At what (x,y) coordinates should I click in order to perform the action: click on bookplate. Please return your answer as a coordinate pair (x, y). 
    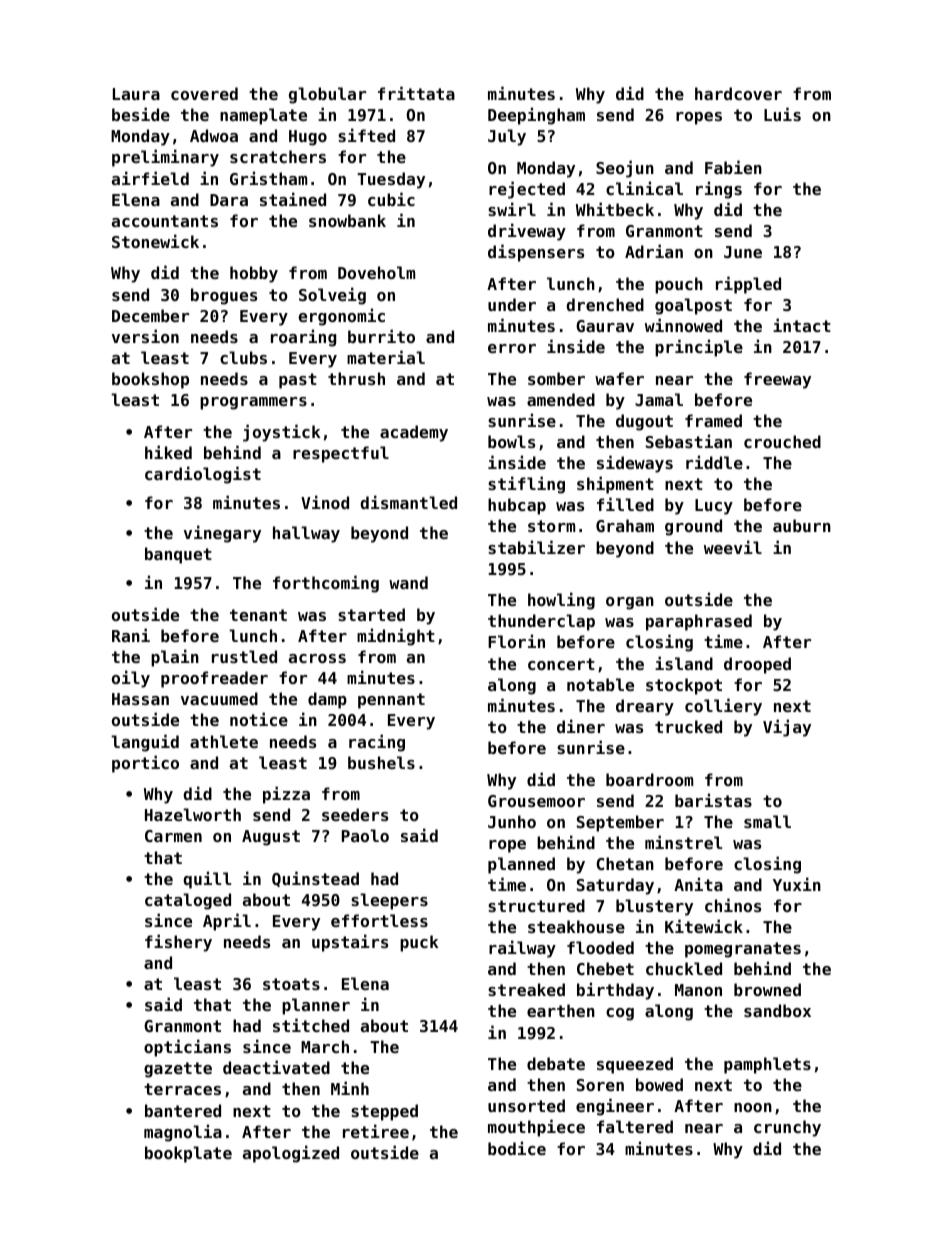
    Looking at the image, I should click on (188, 1154).
